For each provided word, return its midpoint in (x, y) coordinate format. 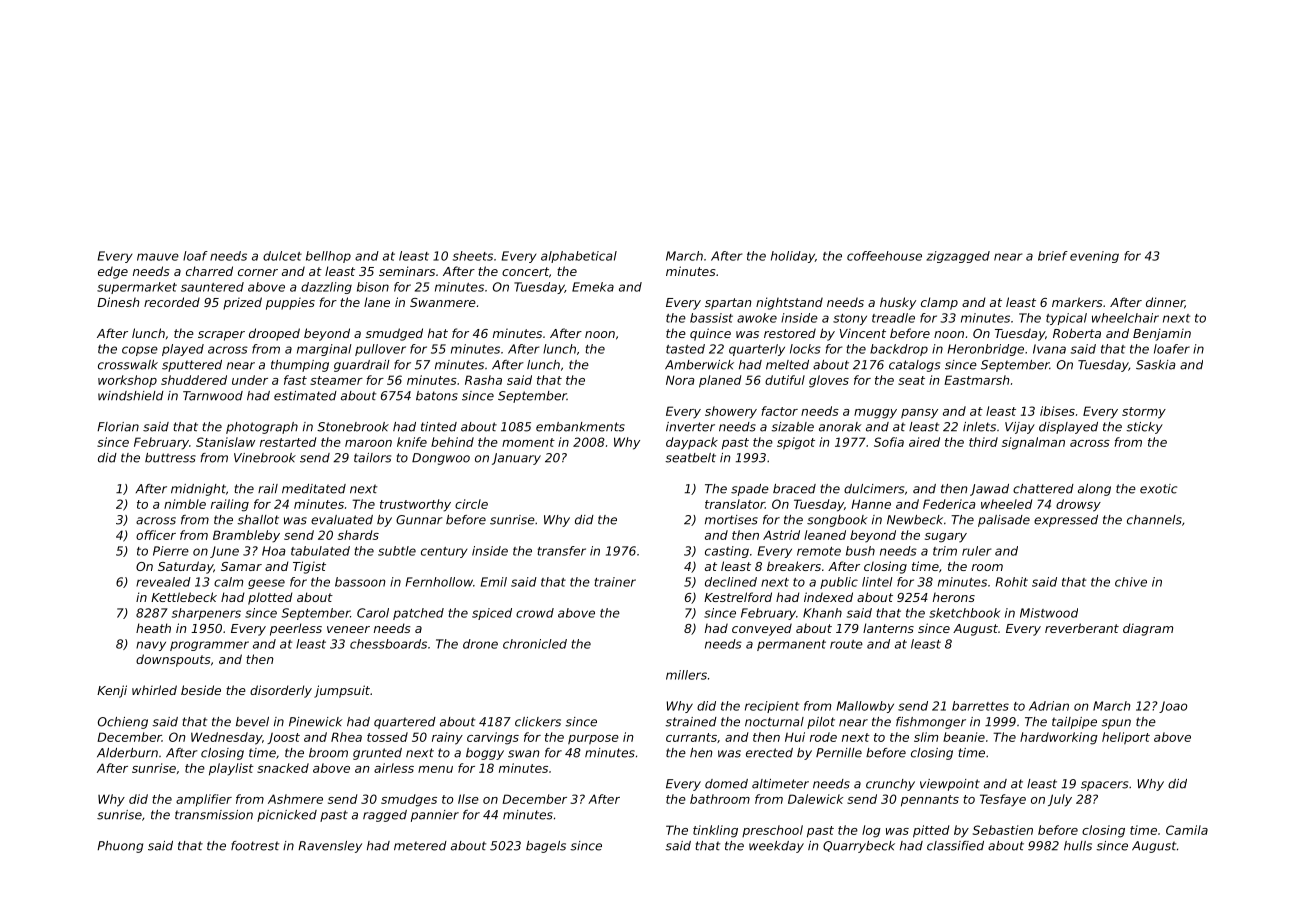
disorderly (281, 691)
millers (686, 675)
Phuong (120, 847)
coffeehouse (884, 256)
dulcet (282, 256)
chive (1131, 582)
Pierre (171, 551)
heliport (1126, 738)
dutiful (785, 380)
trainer (615, 582)
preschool (772, 831)
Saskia (1156, 365)
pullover (380, 350)
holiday (793, 257)
